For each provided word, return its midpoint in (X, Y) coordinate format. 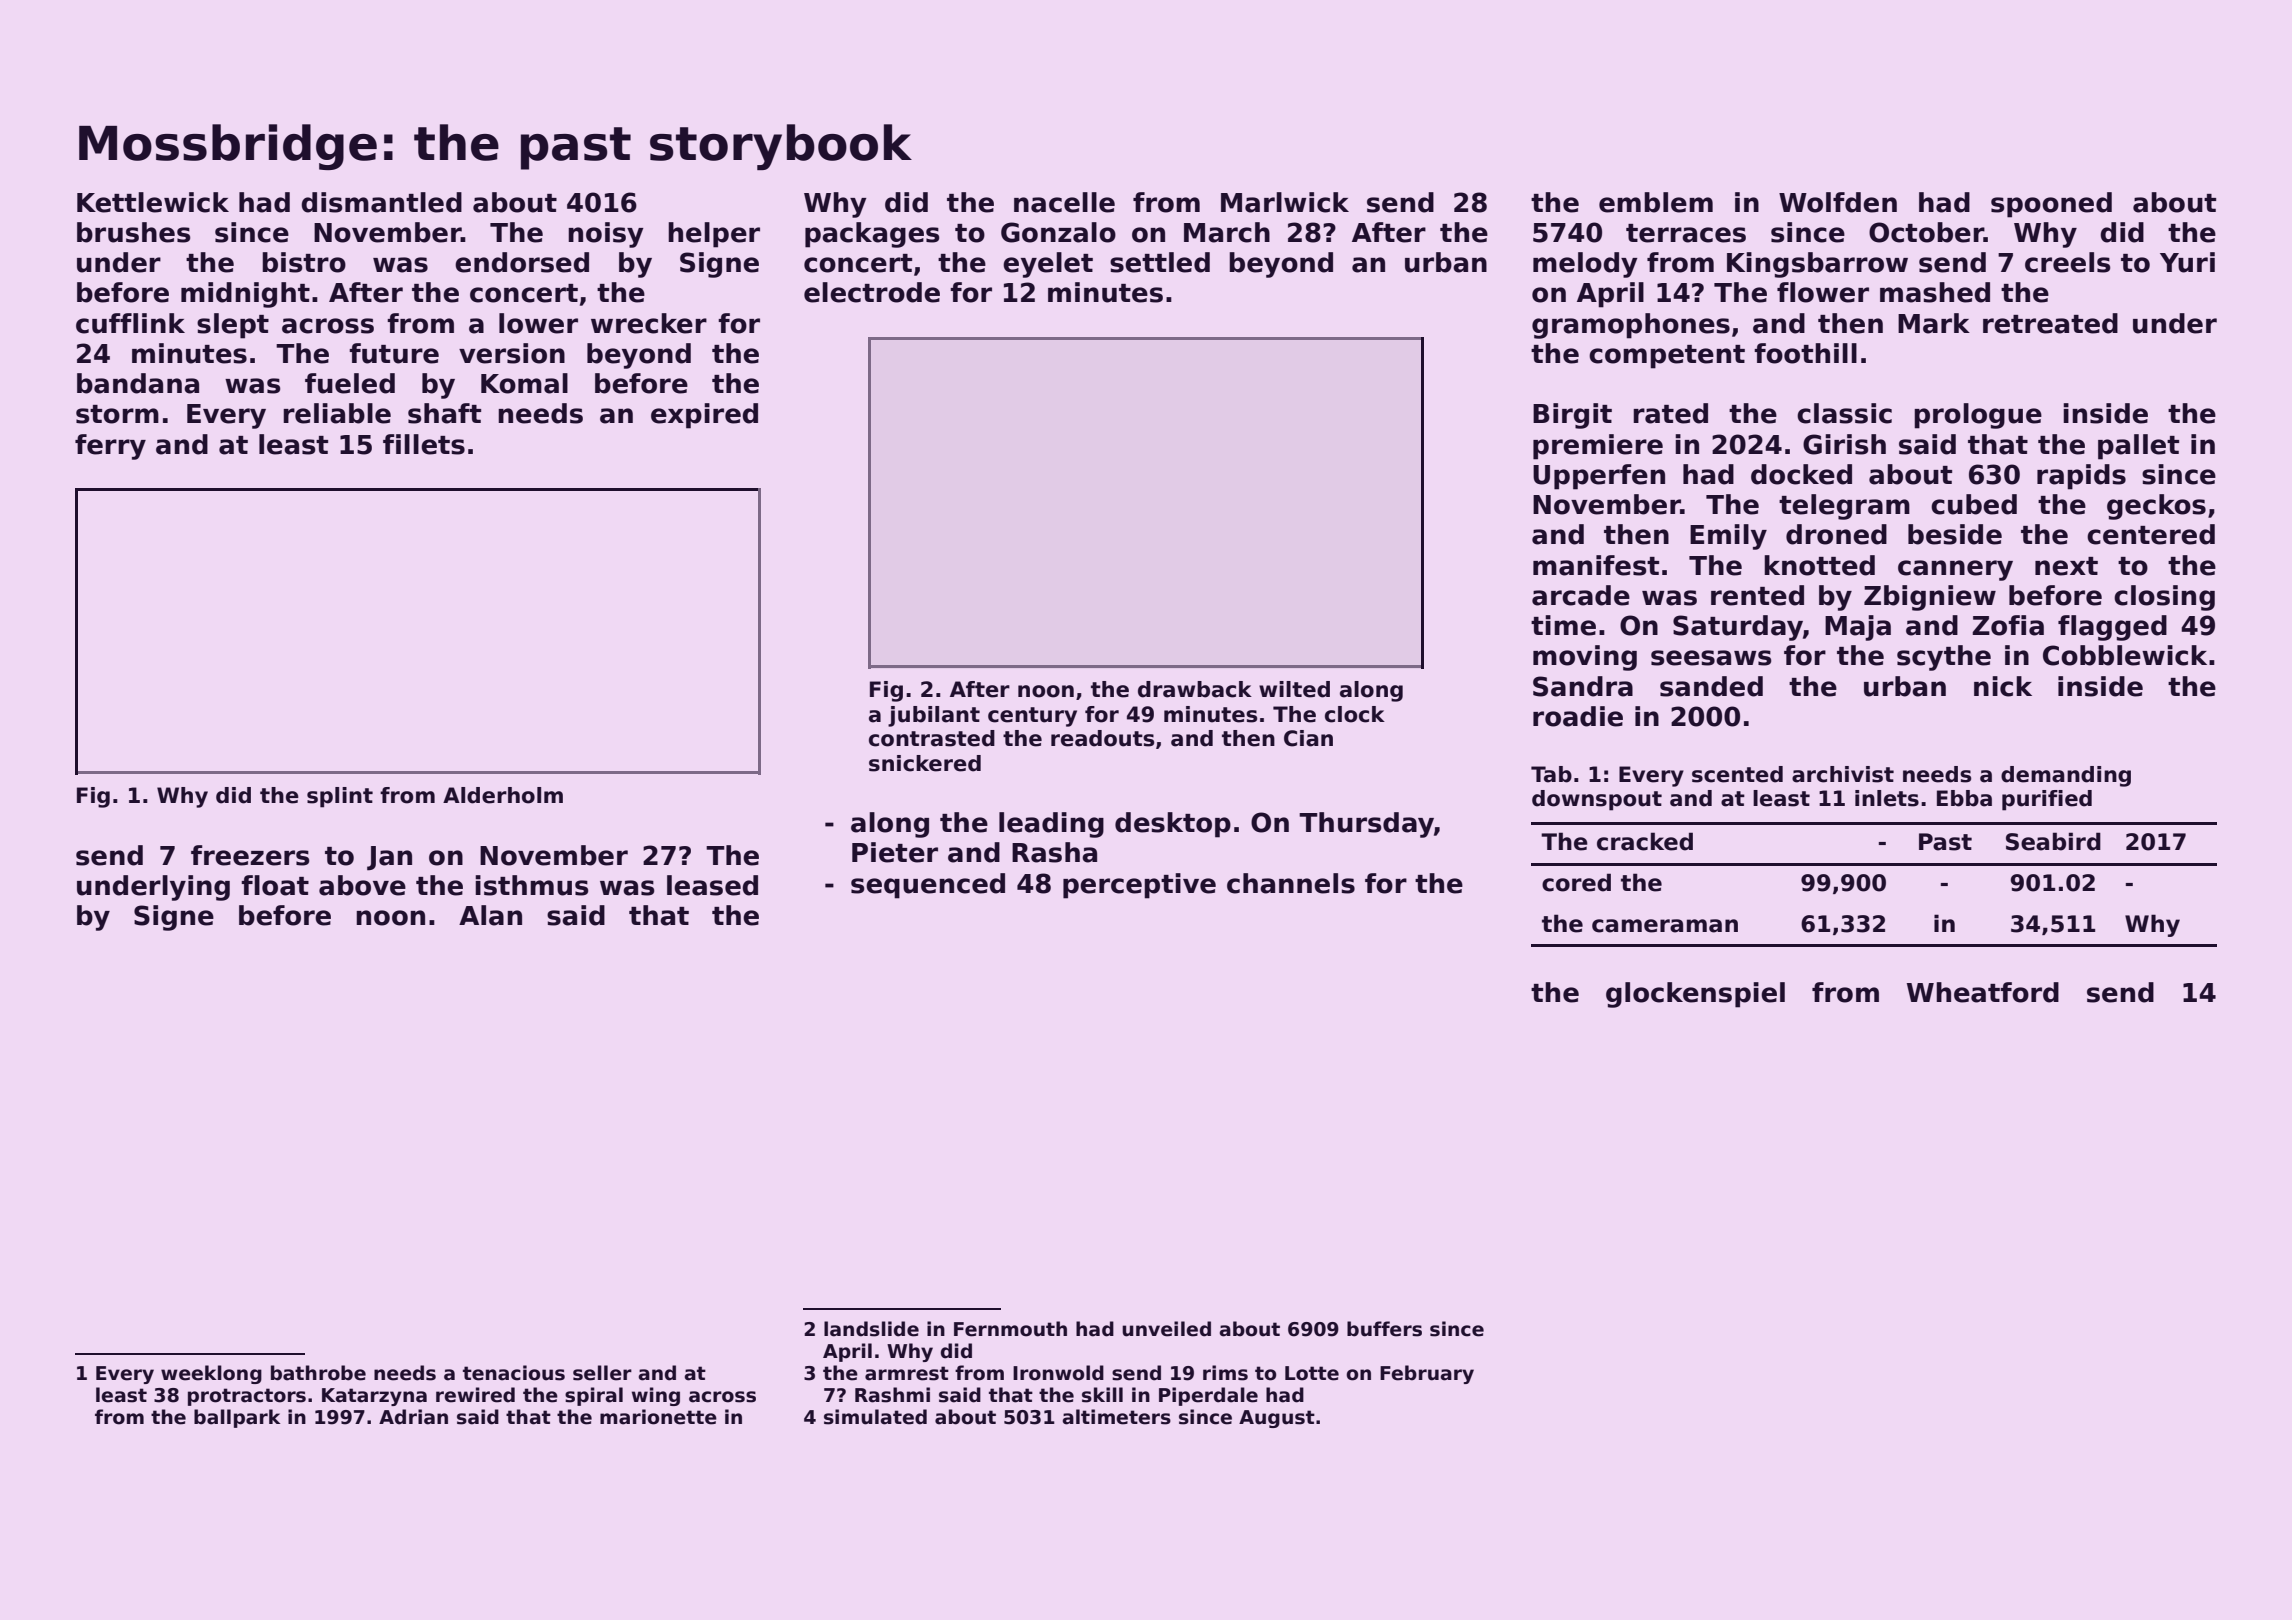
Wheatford (1983, 992)
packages (872, 235)
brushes (134, 232)
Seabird (2053, 841)
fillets (424, 444)
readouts (1102, 738)
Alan (490, 915)
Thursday (1366, 825)
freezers (250, 855)
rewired (475, 1395)
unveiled (1166, 1329)
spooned (2051, 205)
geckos (2156, 507)
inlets (1887, 798)
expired (704, 416)
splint (340, 797)
